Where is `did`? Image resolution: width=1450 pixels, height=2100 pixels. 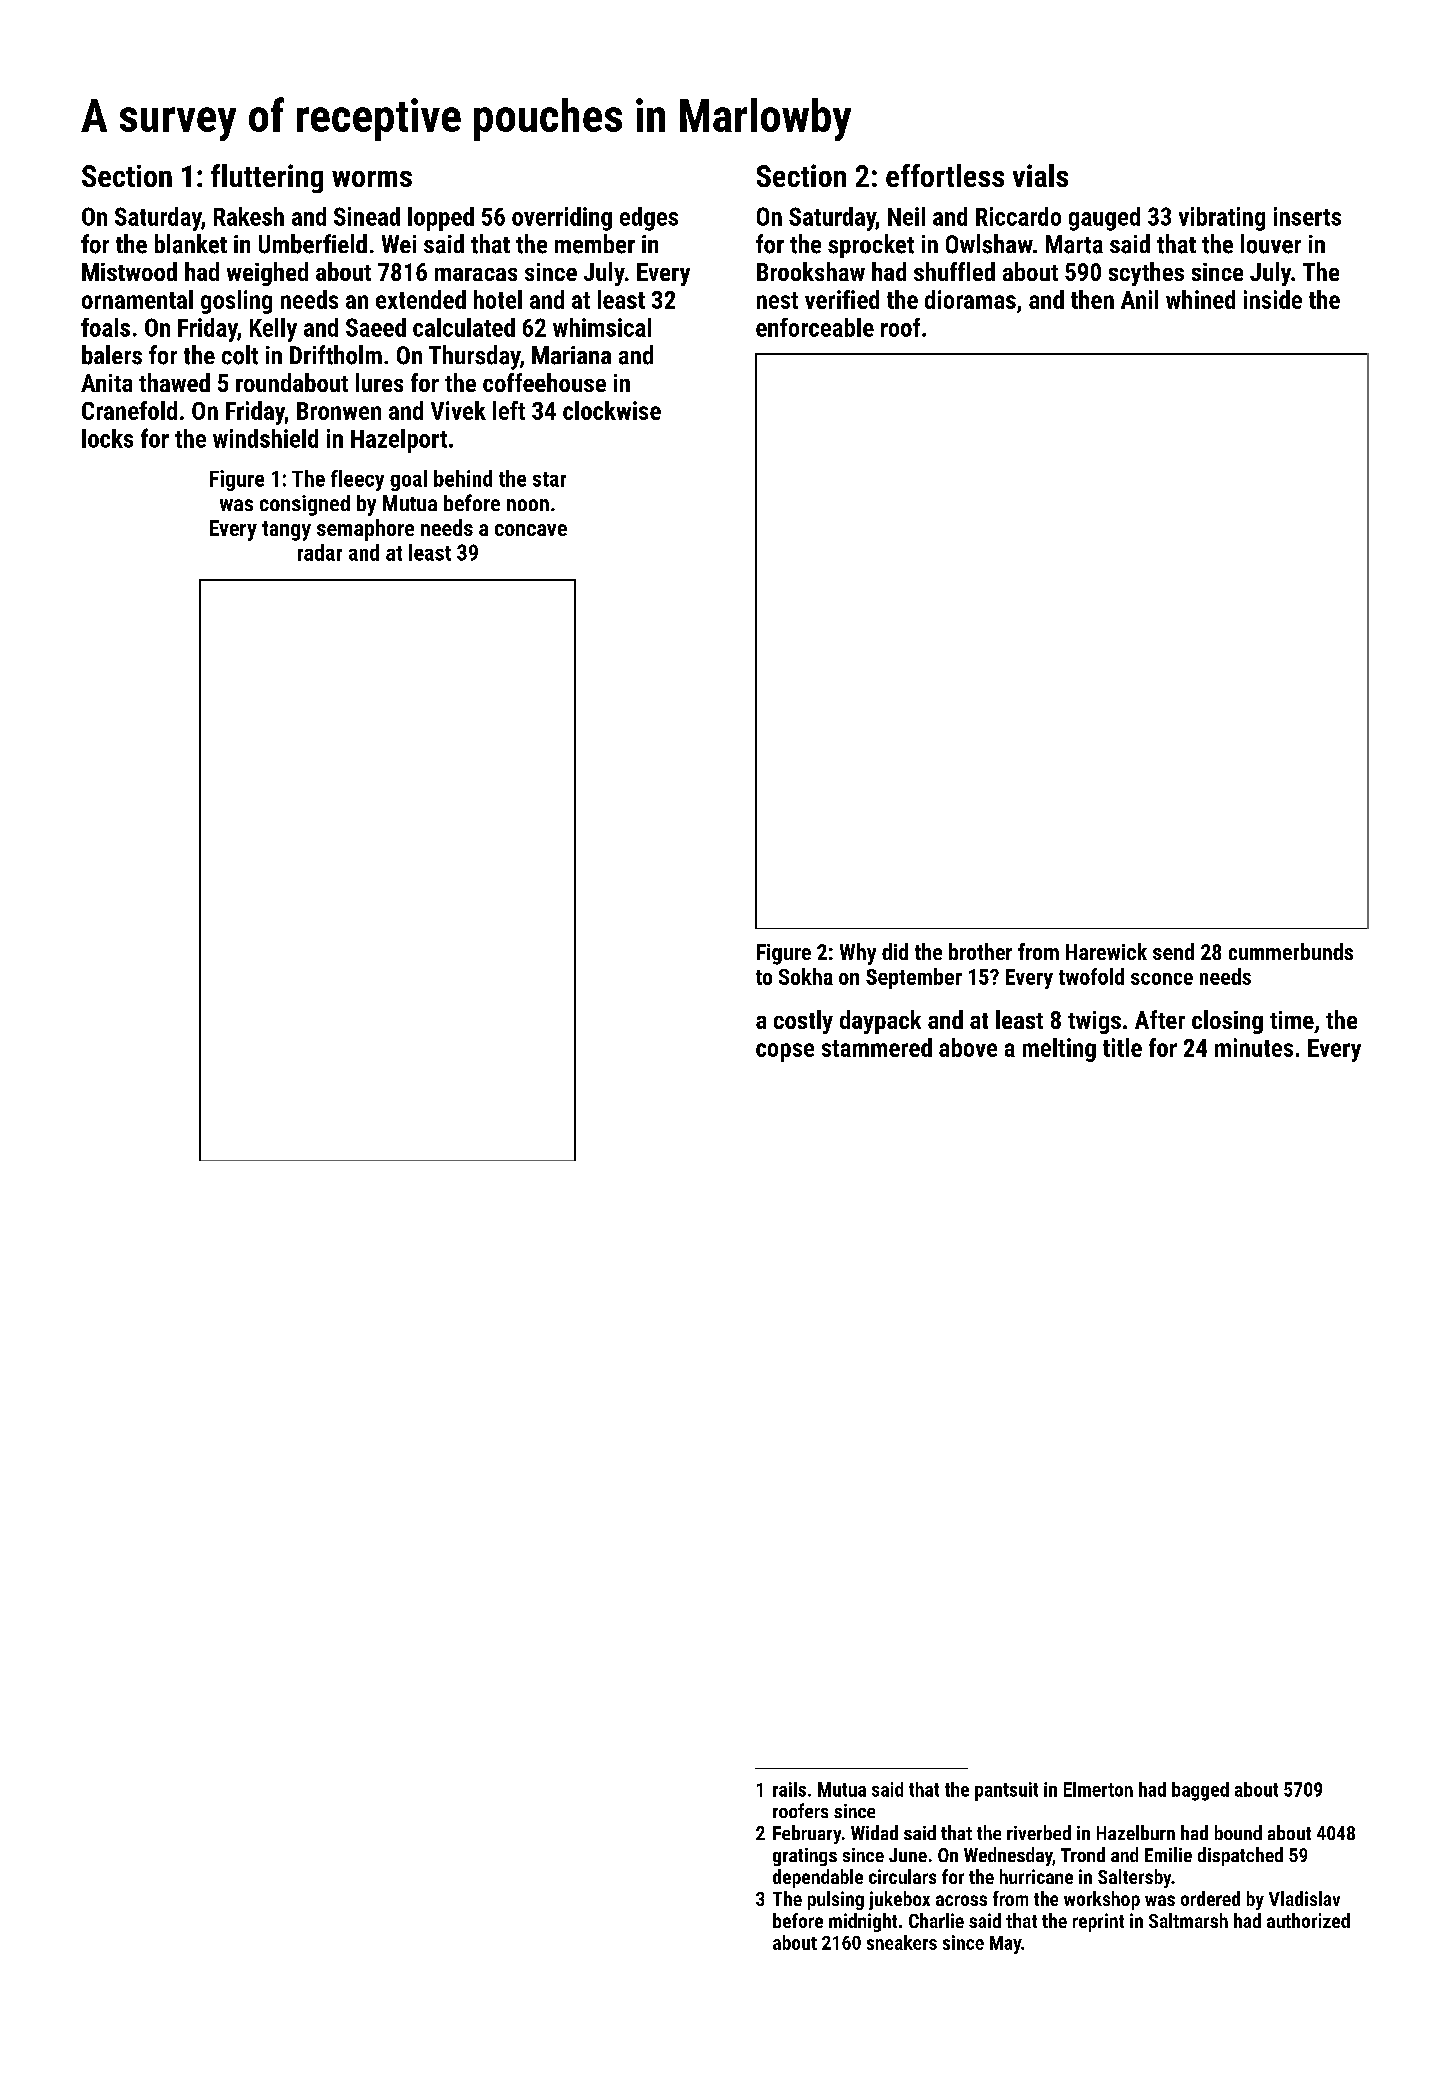 did is located at coordinates (895, 951).
